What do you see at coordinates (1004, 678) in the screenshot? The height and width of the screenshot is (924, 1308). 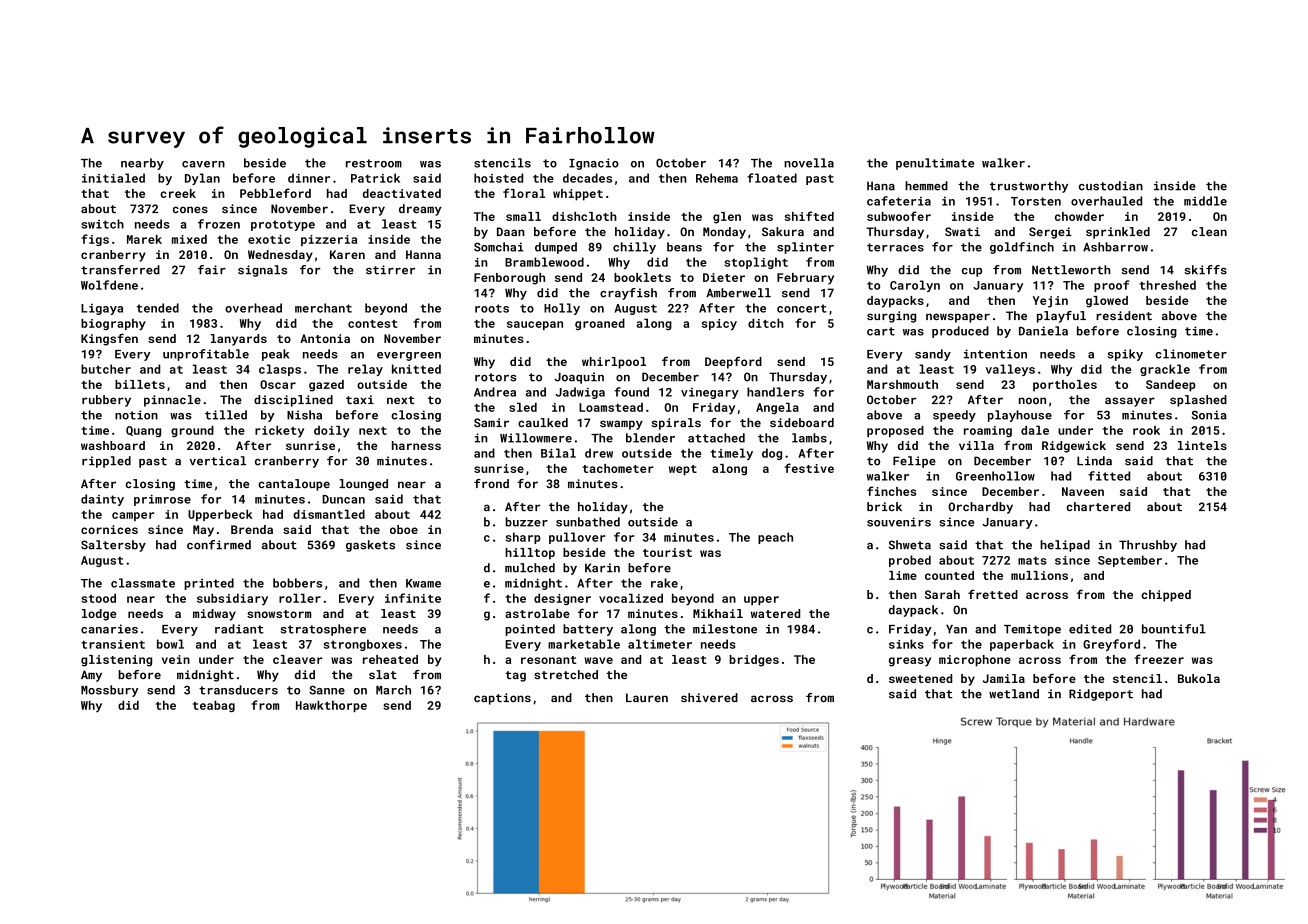 I see `Jamila` at bounding box center [1004, 678].
